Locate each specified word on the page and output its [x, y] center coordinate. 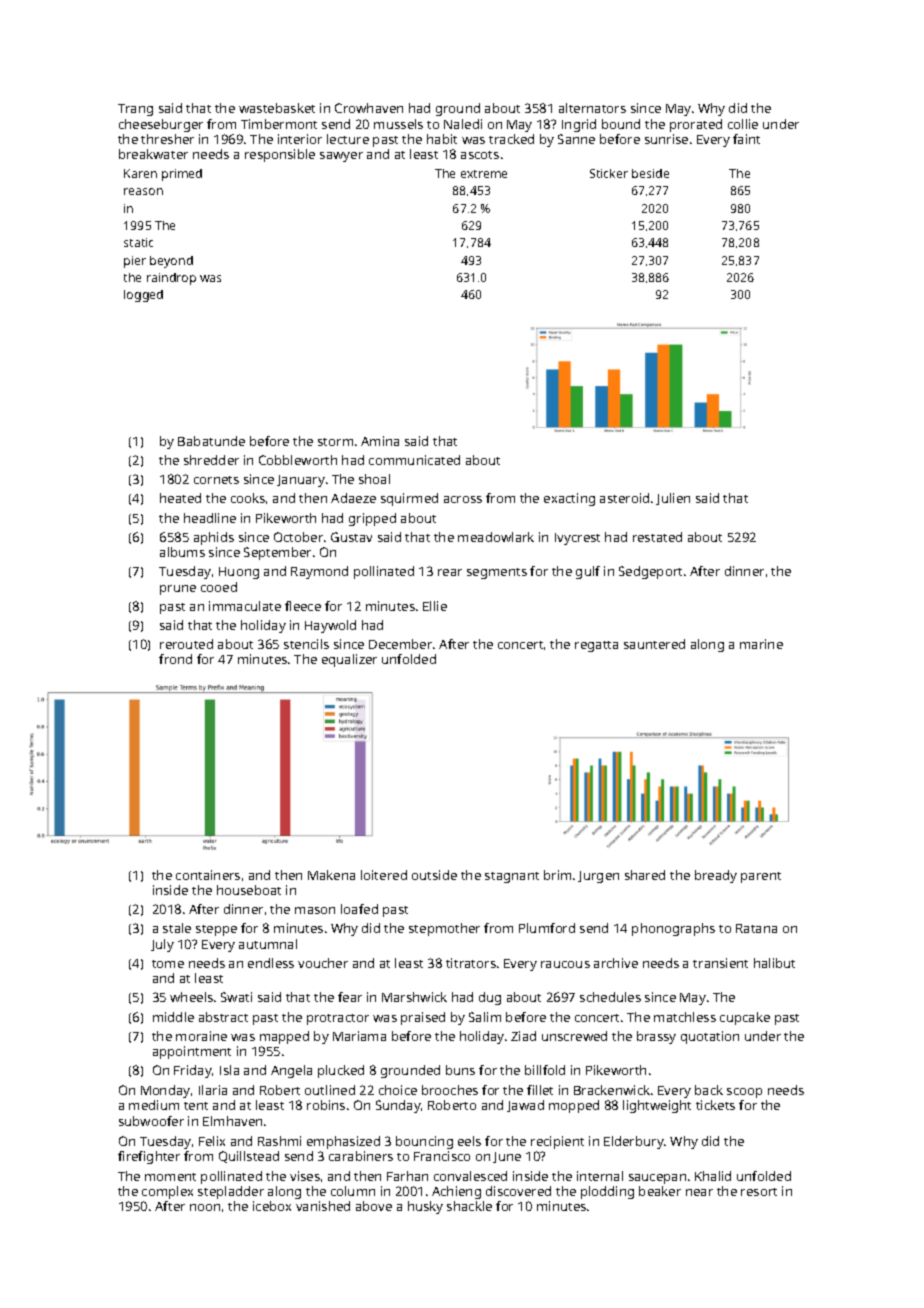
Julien [673, 499]
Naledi [463, 124]
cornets [216, 480]
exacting [569, 499]
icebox [272, 1206]
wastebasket [277, 108]
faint [746, 139]
